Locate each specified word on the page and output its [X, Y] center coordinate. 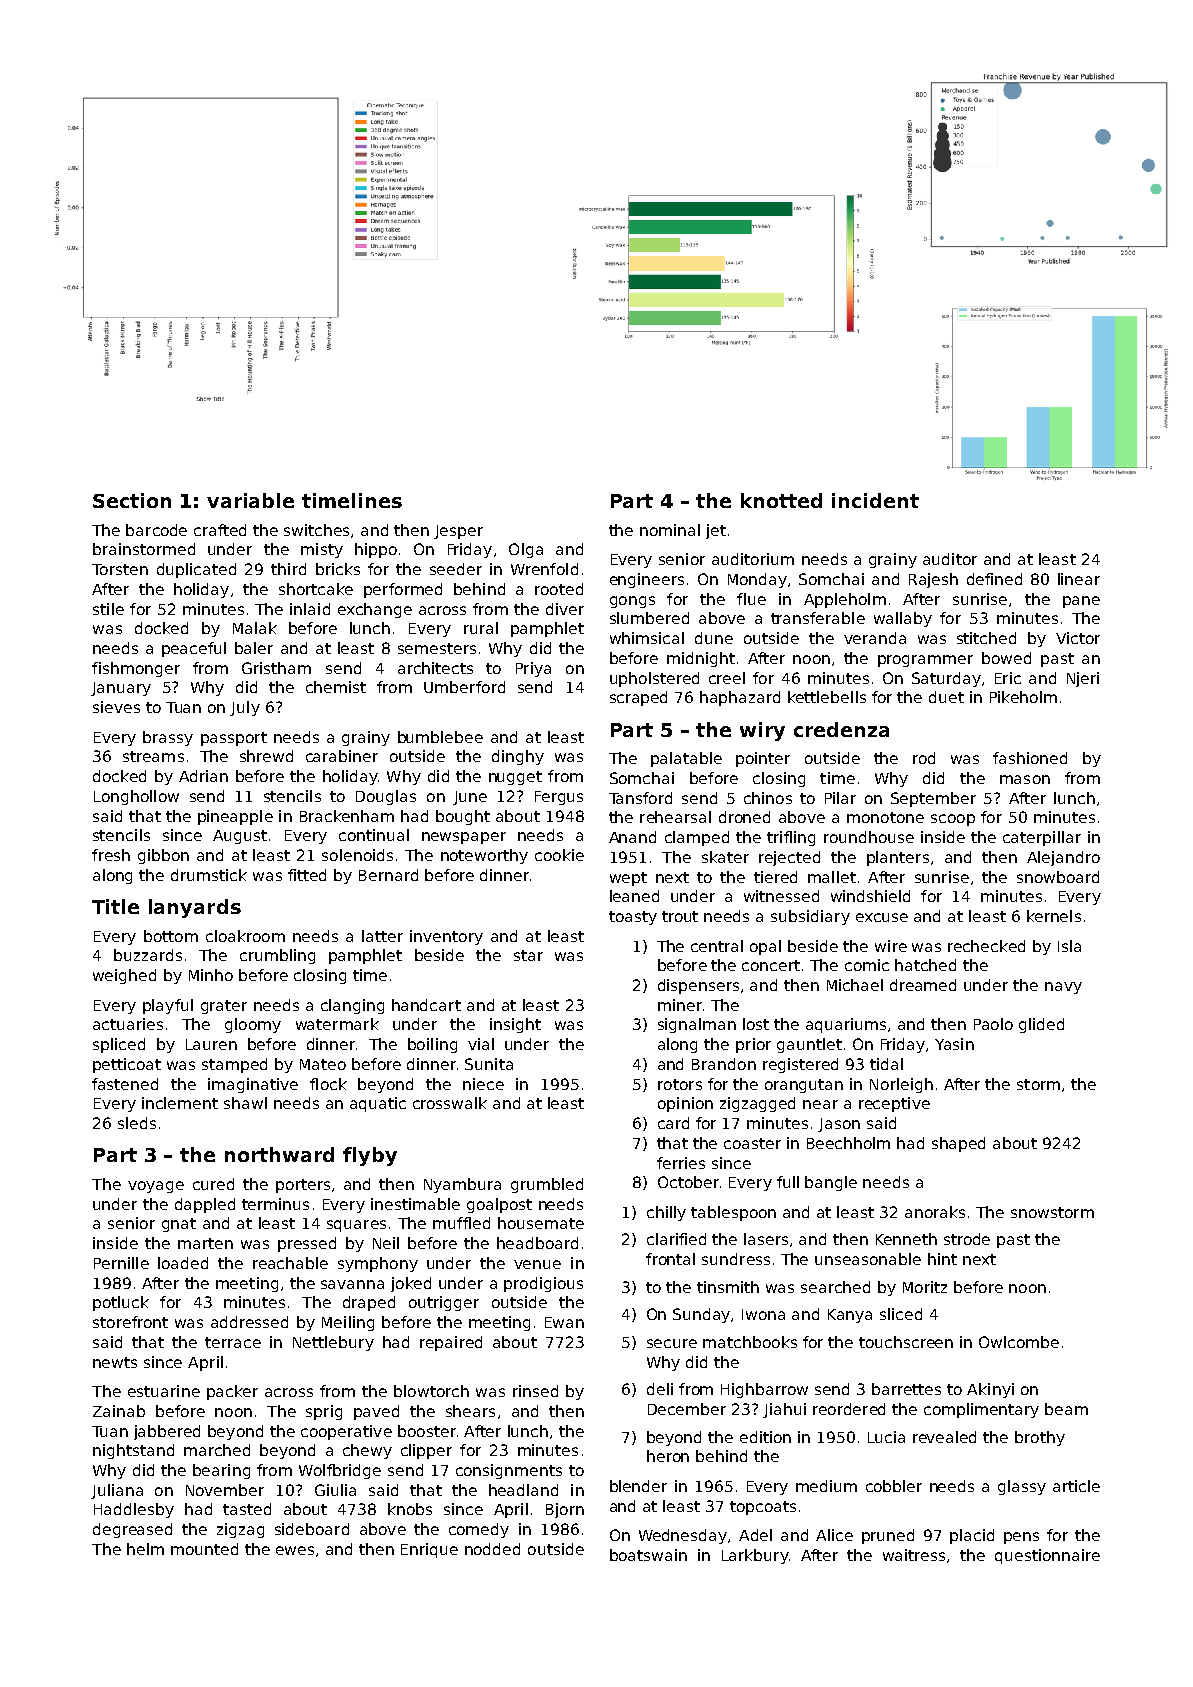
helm [145, 1549]
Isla [1069, 946]
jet [716, 531]
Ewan [564, 1322]
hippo [376, 550]
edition [765, 1437]
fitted [307, 875]
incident [875, 500]
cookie [559, 855]
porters [303, 1186]
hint [942, 1259]
